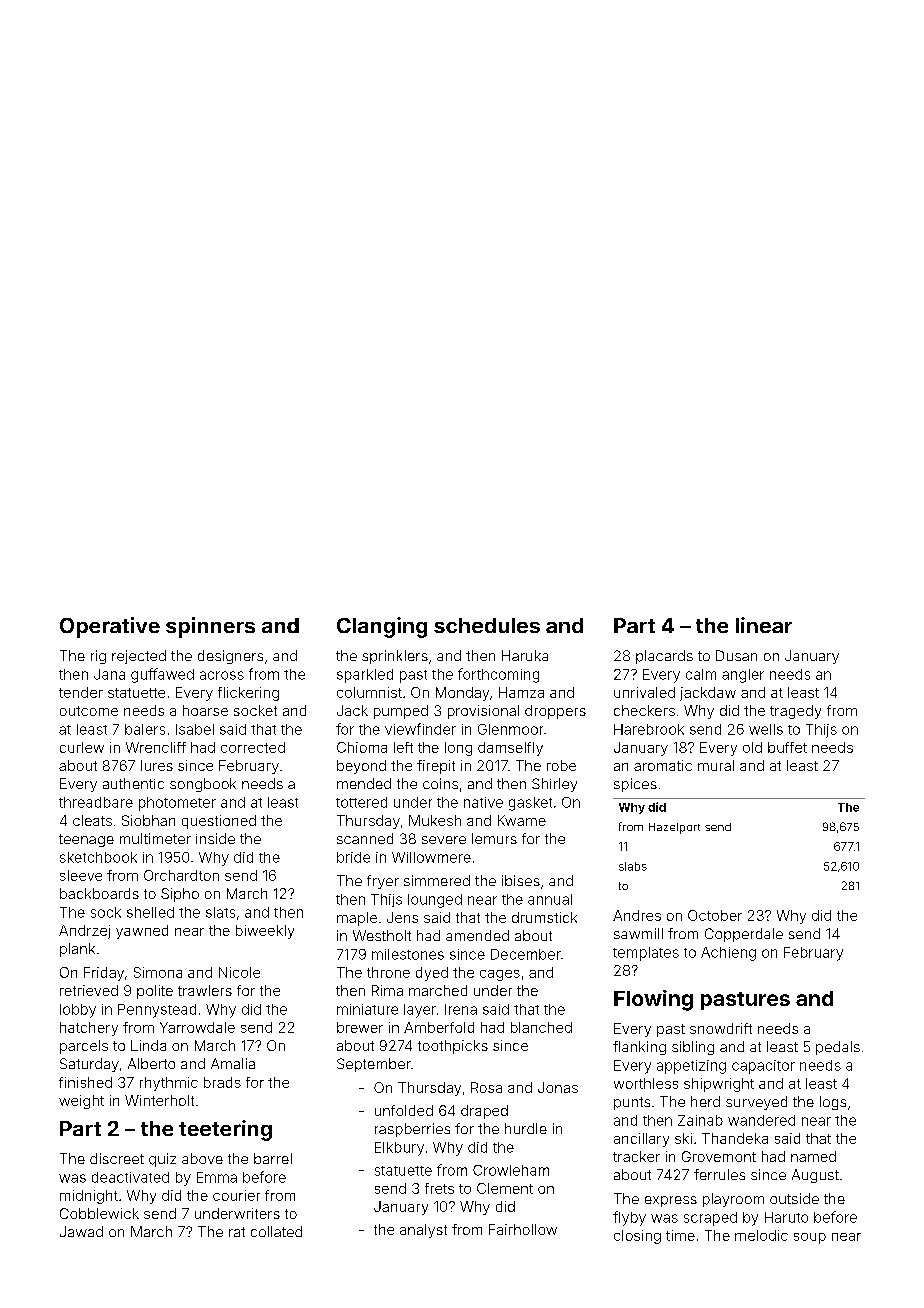 This document has height=1308, width=924. What do you see at coordinates (210, 627) in the document?
I see `spinners` at bounding box center [210, 627].
